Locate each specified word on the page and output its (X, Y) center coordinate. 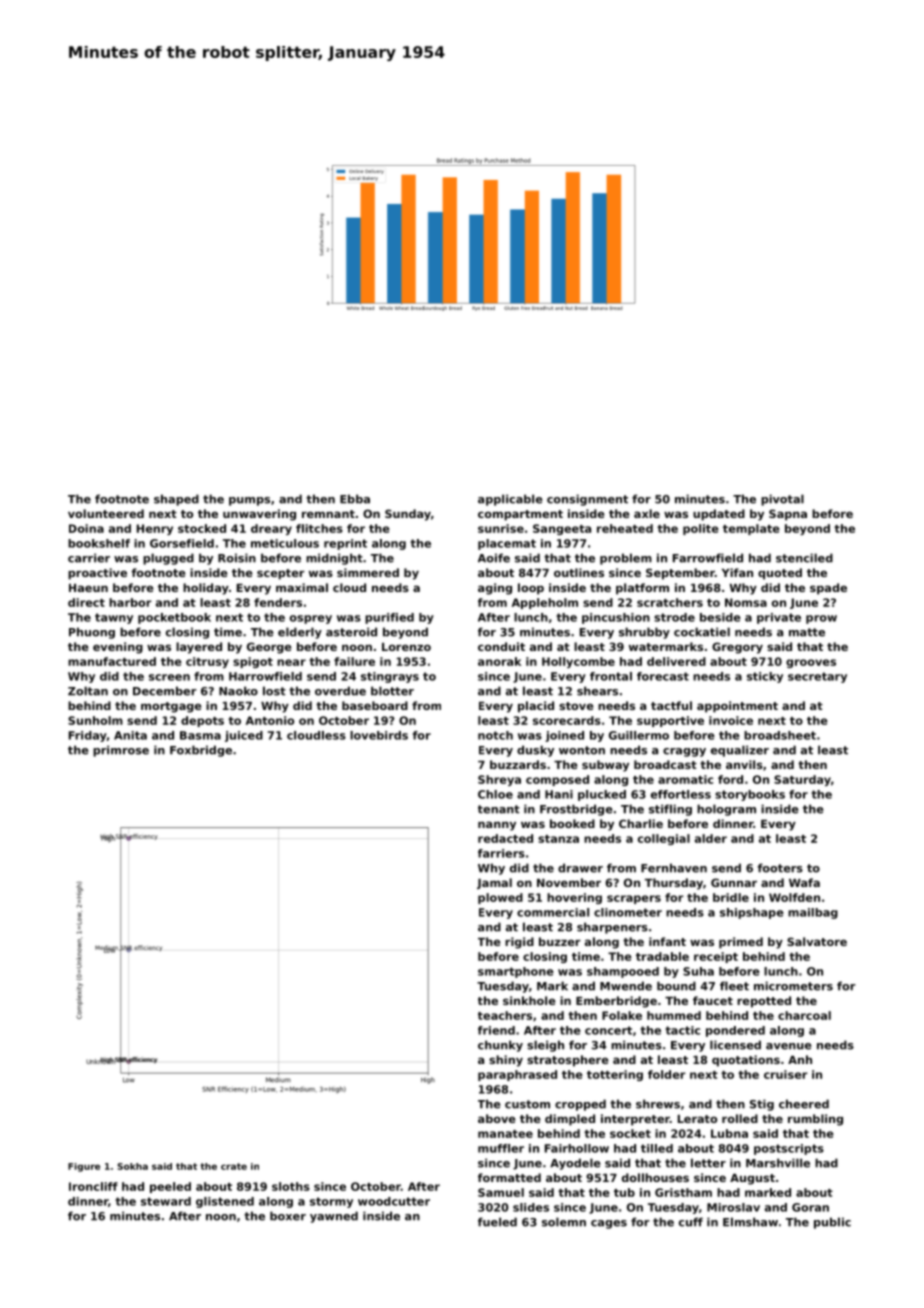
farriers (501, 853)
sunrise (501, 528)
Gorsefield (182, 543)
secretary (817, 677)
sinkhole (529, 1000)
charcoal (804, 1015)
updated (719, 515)
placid (536, 707)
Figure (84, 1167)
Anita (130, 735)
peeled (170, 1187)
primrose (121, 751)
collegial (664, 839)
